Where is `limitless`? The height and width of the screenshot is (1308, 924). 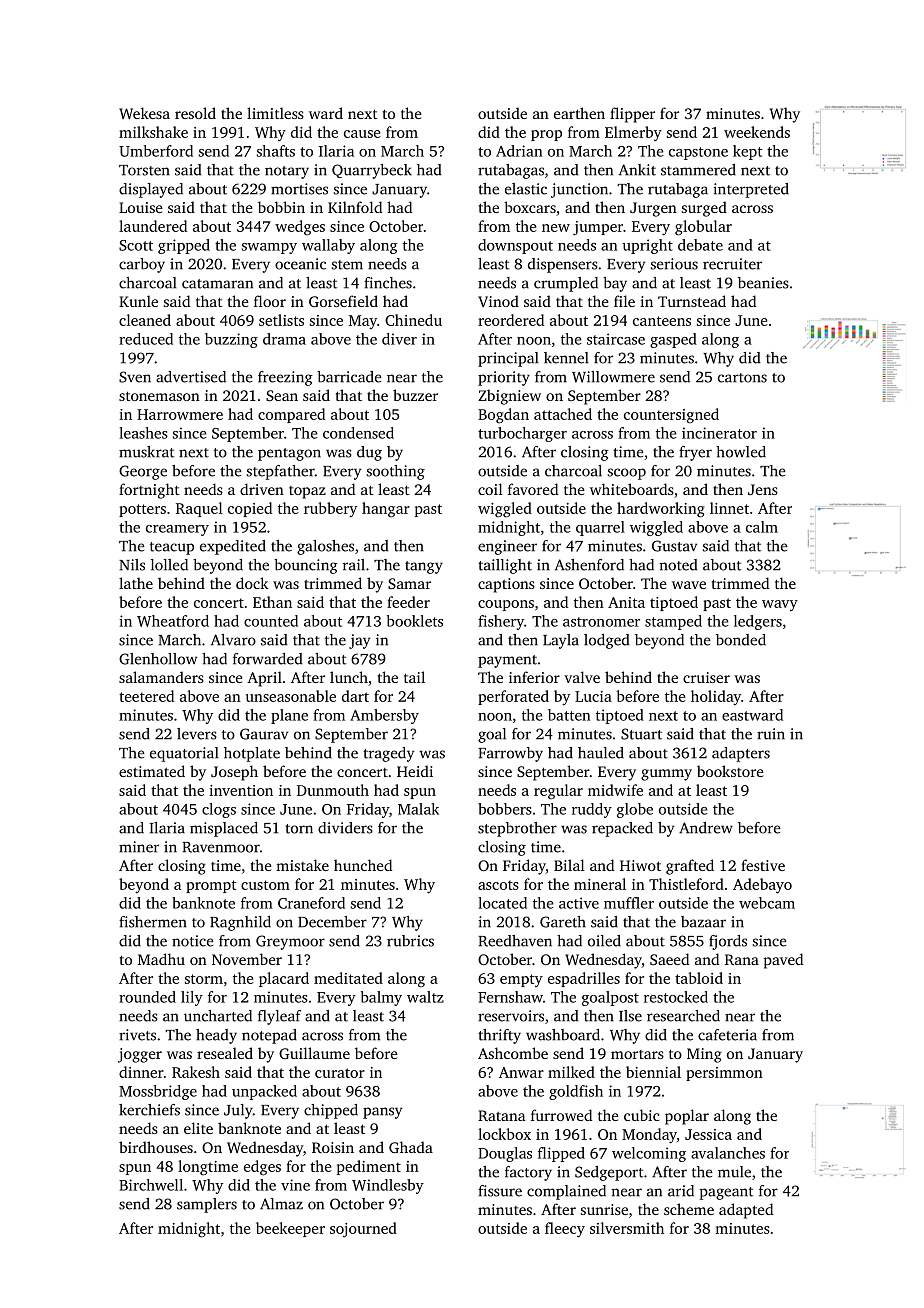
limitless is located at coordinates (275, 113).
